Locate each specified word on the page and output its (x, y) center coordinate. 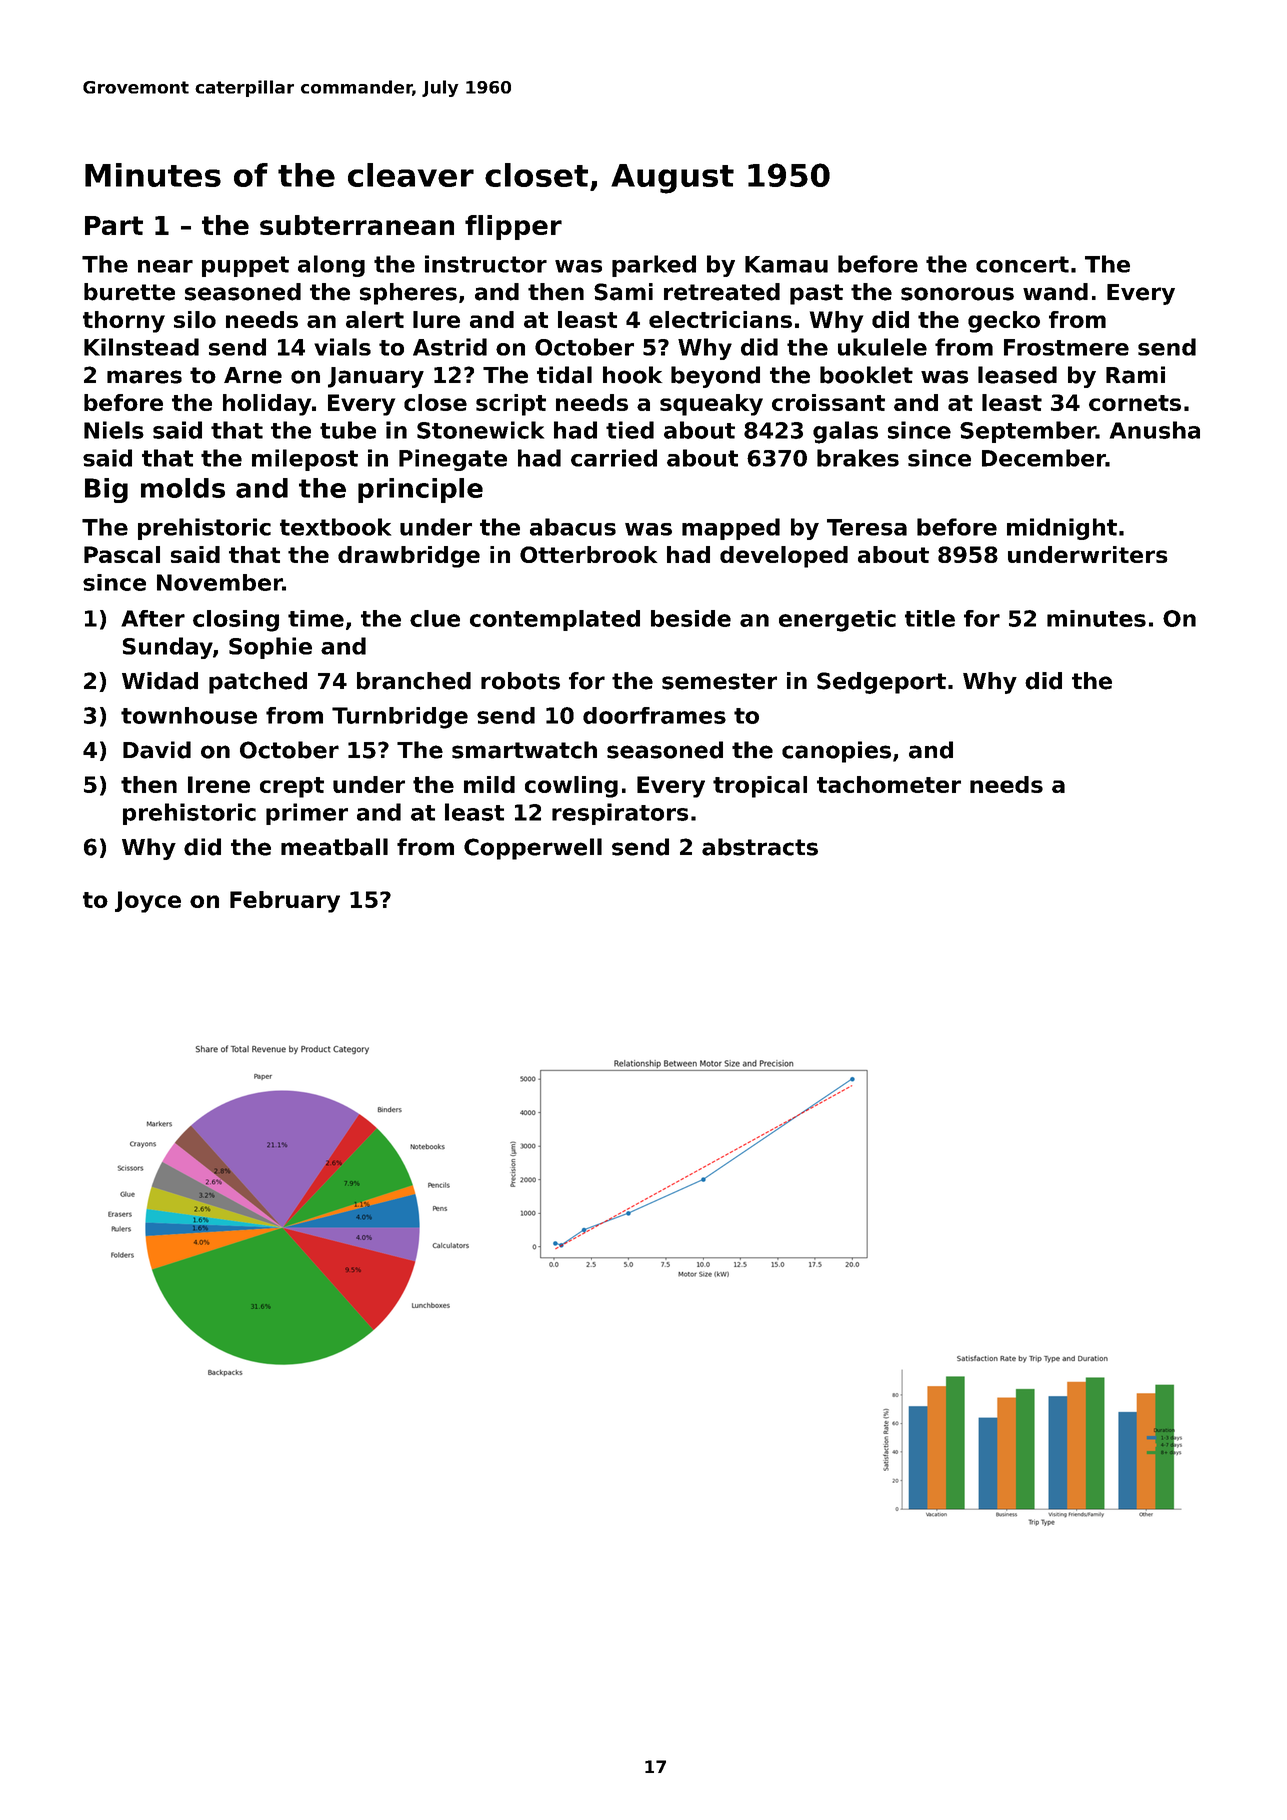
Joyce (148, 902)
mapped (731, 529)
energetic (837, 621)
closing (236, 621)
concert (1022, 264)
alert (375, 319)
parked (654, 266)
